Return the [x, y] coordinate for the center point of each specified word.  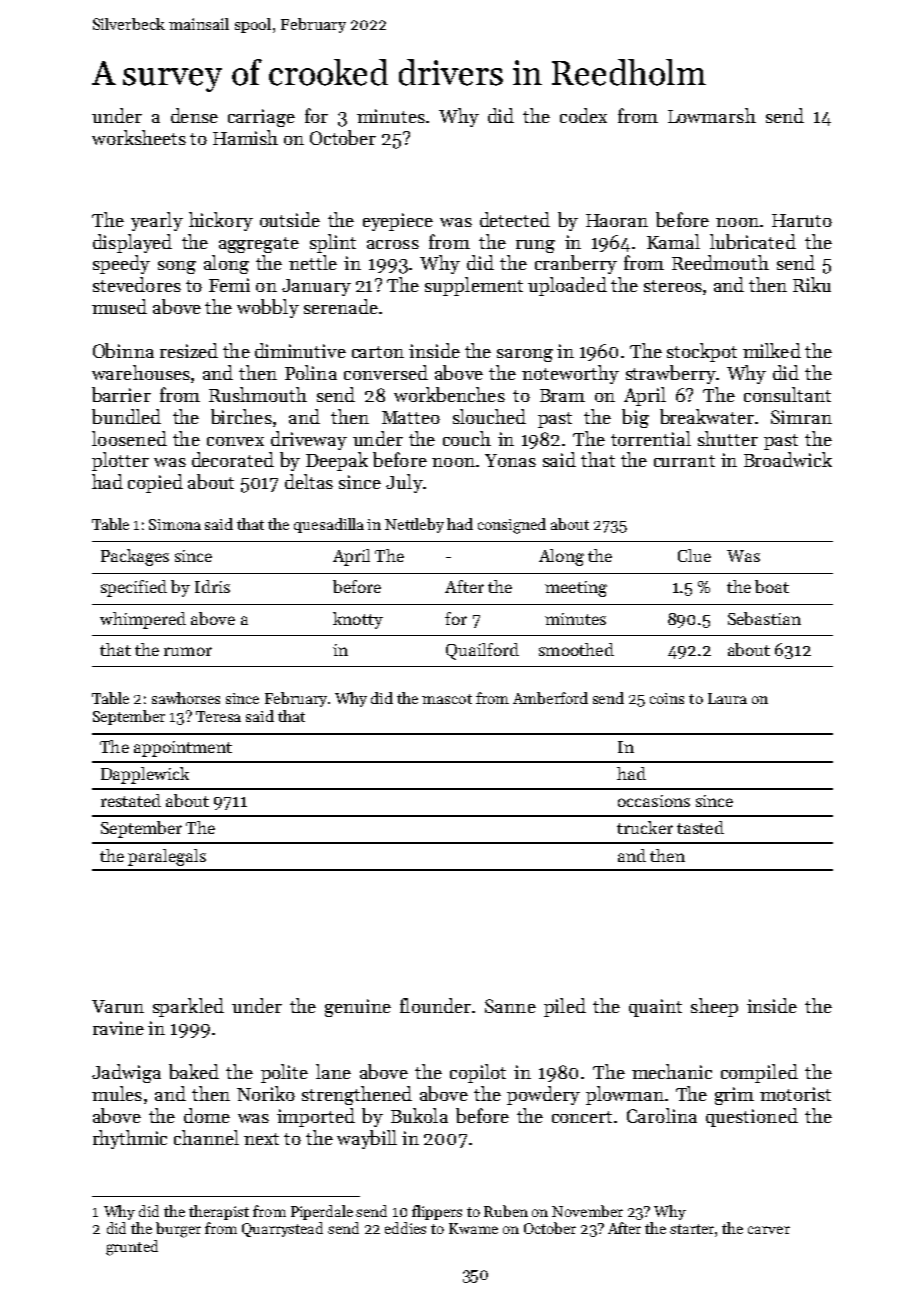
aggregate [259, 245]
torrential [651, 438]
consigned [512, 526]
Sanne [510, 1006]
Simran [801, 417]
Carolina [662, 1115]
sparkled [188, 1007]
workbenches [449, 394]
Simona [175, 524]
